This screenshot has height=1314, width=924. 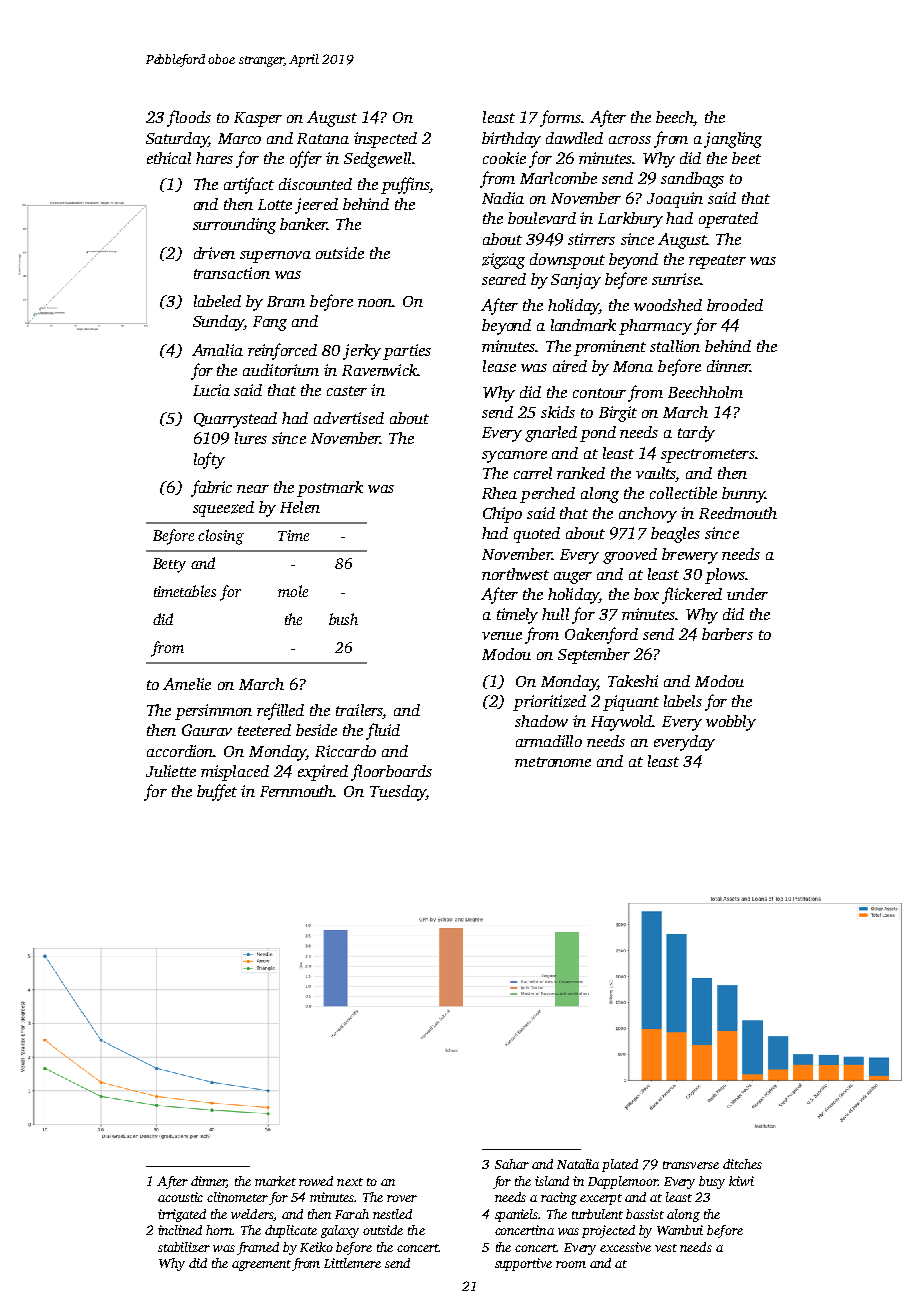 What do you see at coordinates (392, 1214) in the screenshot?
I see `nestled` at bounding box center [392, 1214].
